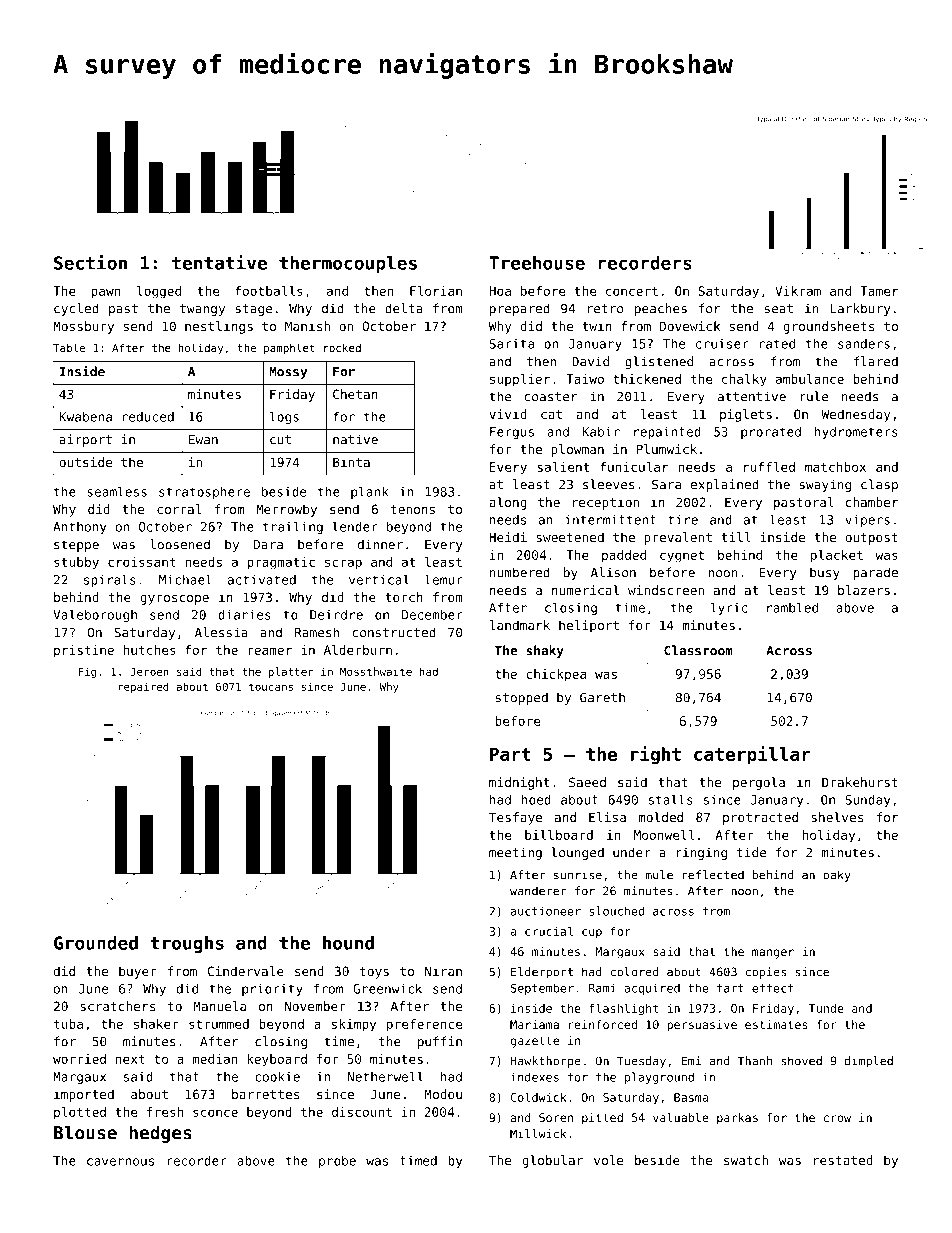 This screenshot has width=952, height=1233. Describe the element at coordinates (535, 1077) in the screenshot. I see `indexes` at that location.
